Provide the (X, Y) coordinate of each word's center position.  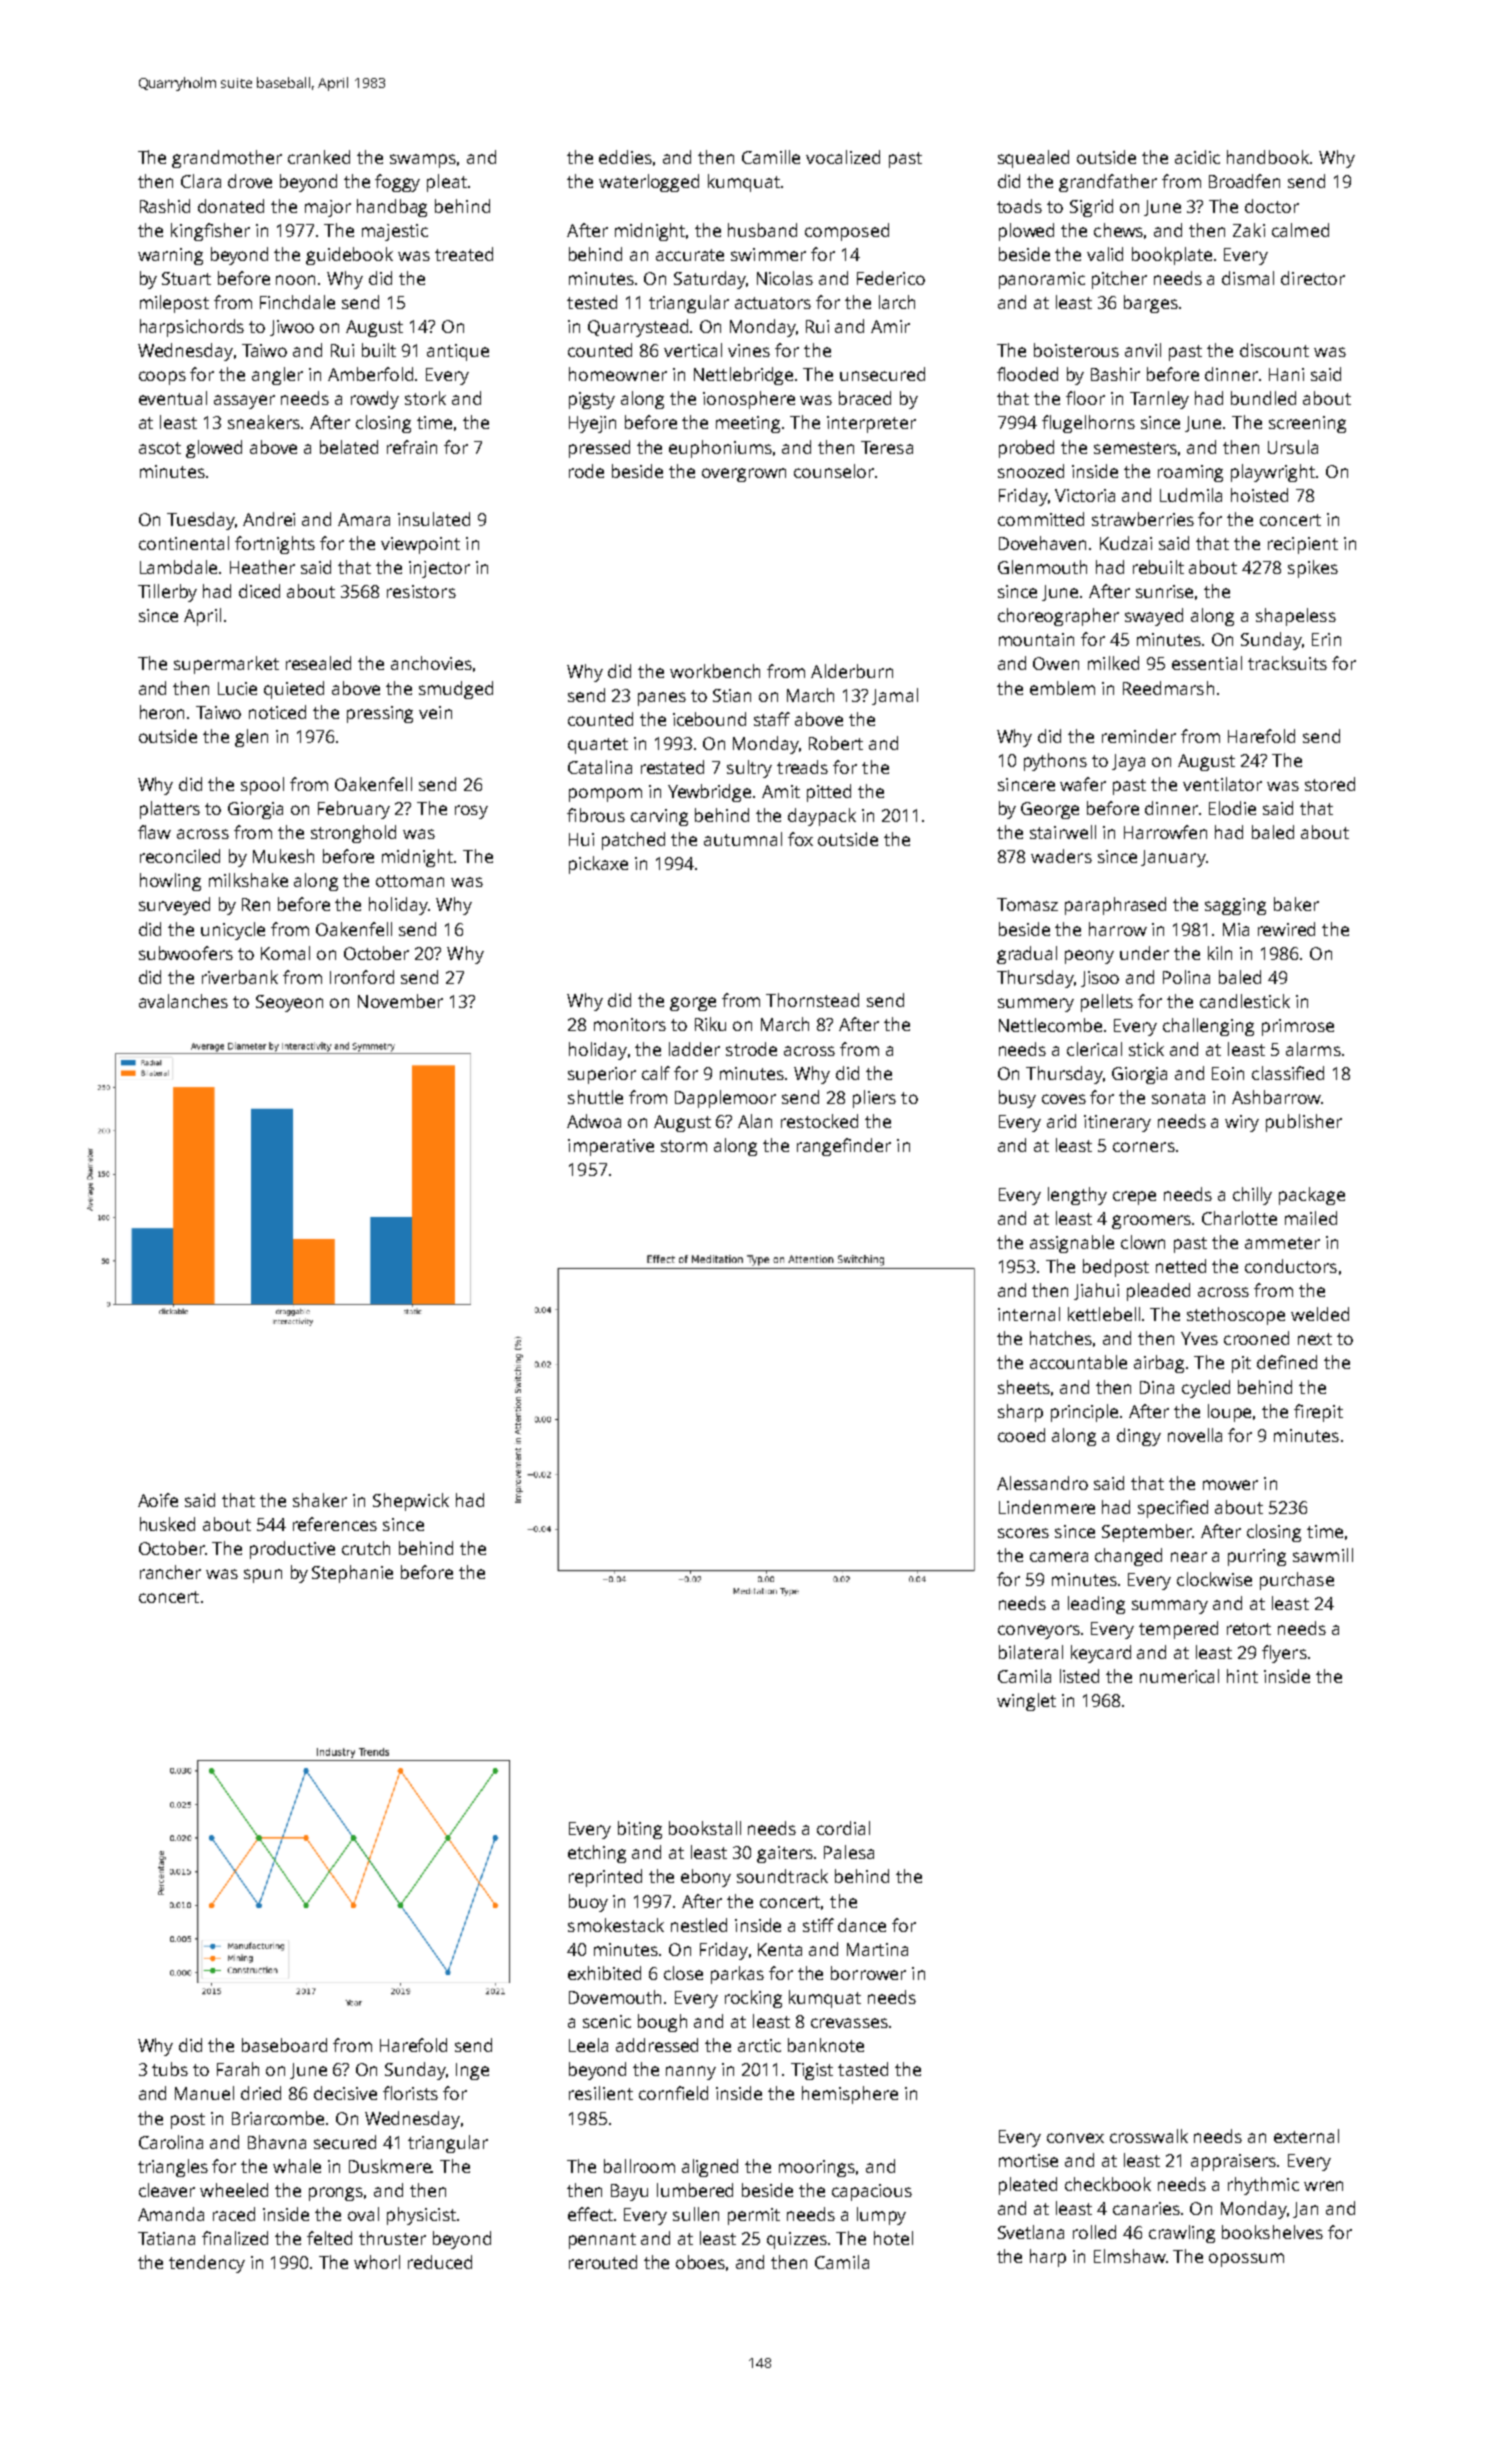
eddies (625, 157)
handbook (1268, 157)
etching (597, 1854)
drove (250, 181)
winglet (1026, 1702)
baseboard (284, 2045)
